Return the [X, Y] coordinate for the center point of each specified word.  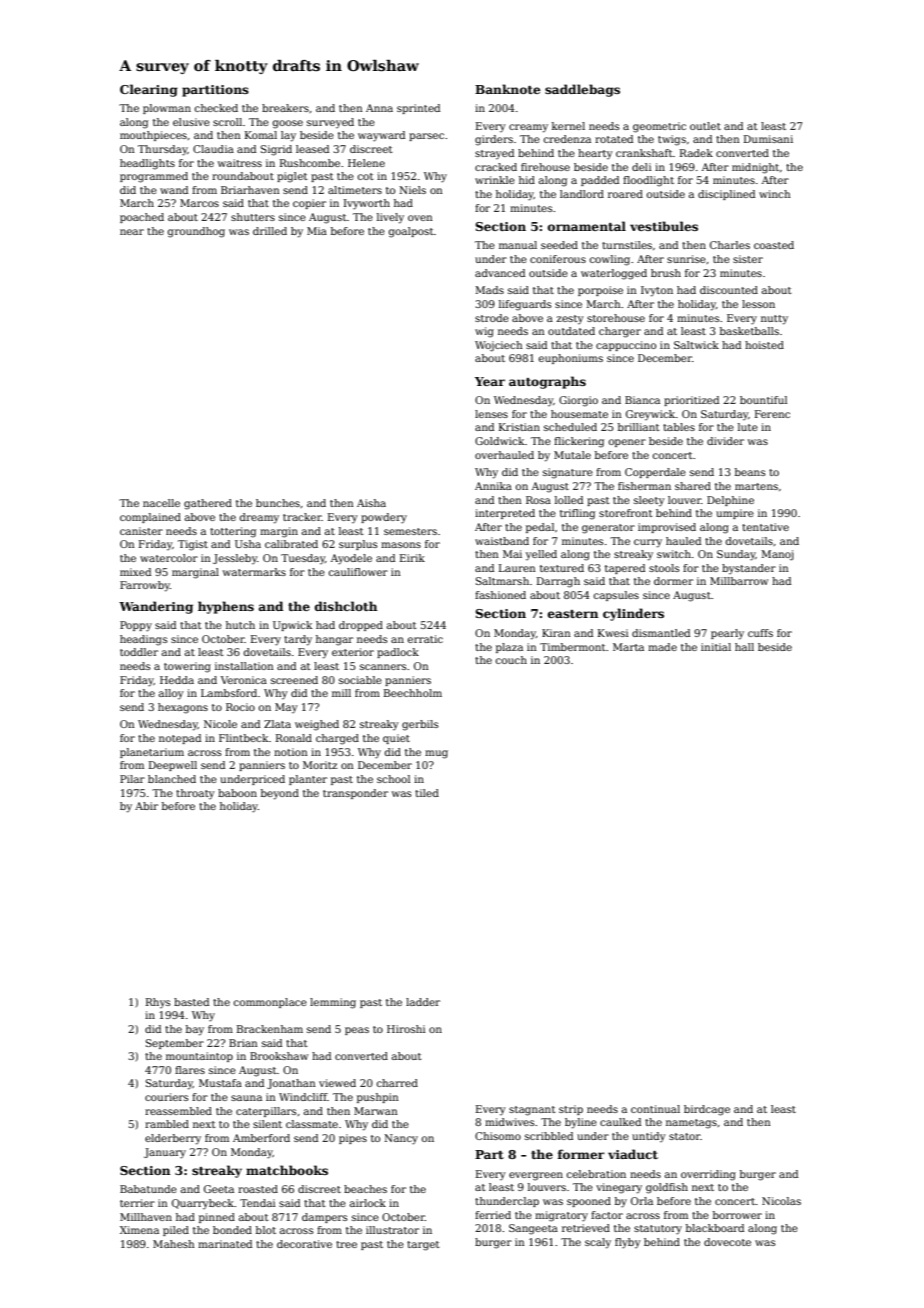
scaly [598, 1243]
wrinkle [495, 180]
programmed [154, 177]
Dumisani [768, 139]
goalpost [411, 232]
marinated [225, 1244]
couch [511, 660]
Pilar [132, 779]
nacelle [161, 503]
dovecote [727, 1242]
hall [744, 647]
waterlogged [614, 274]
